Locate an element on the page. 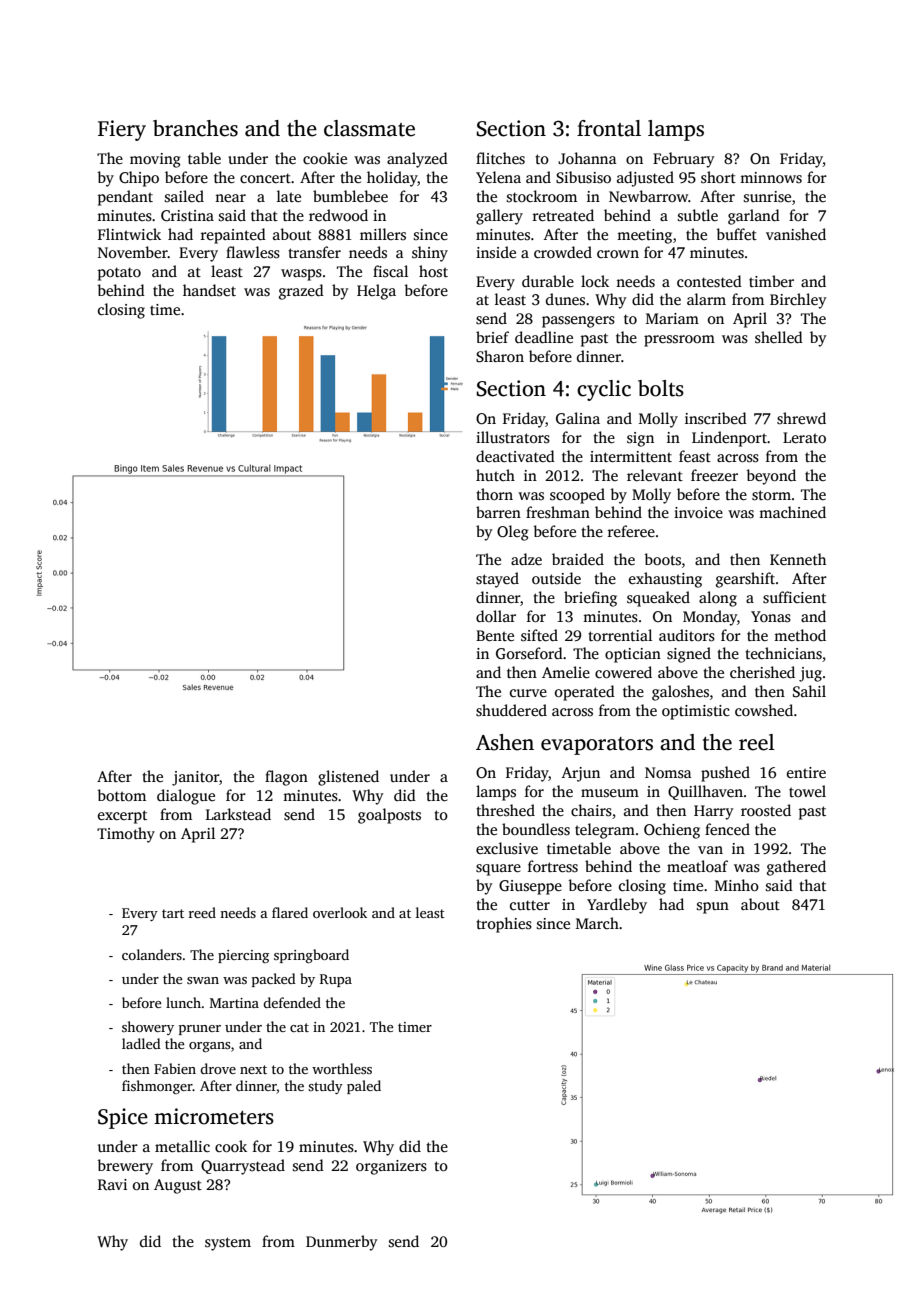 The width and height of the image is (924, 1308). towel is located at coordinates (807, 791).
